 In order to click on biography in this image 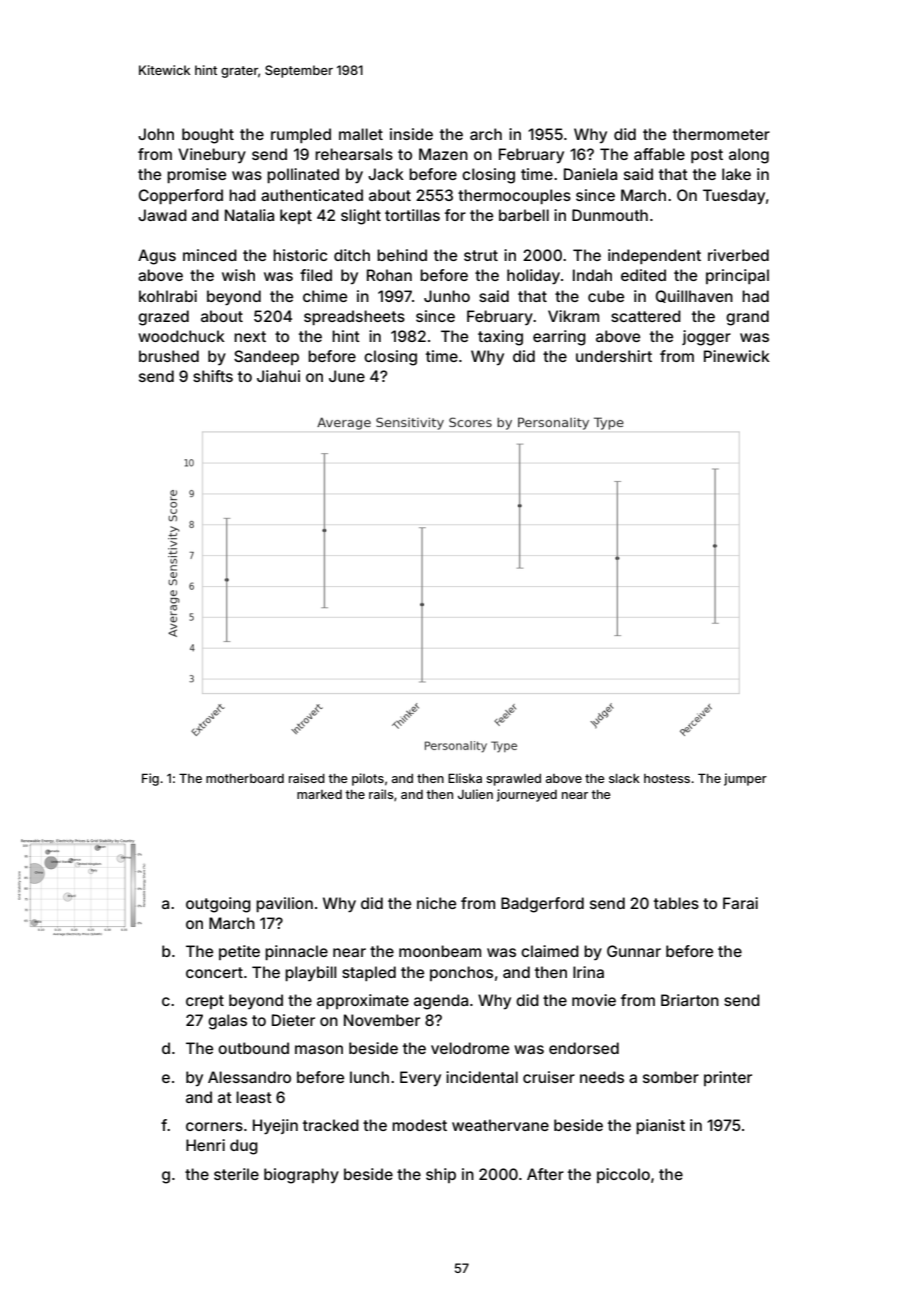, I will do `click(301, 1176)`.
